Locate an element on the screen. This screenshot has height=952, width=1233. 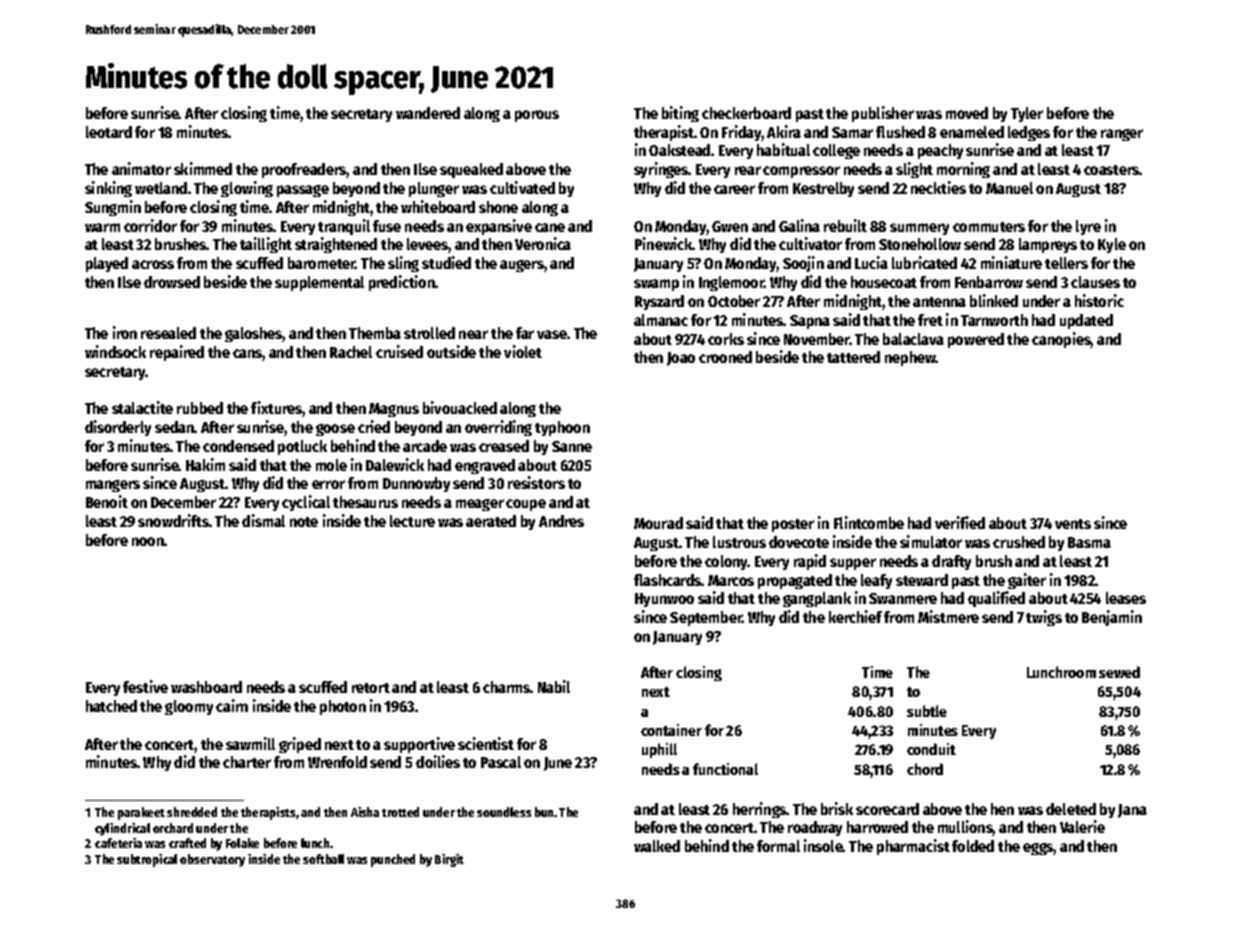
aerated is located at coordinates (491, 521).
